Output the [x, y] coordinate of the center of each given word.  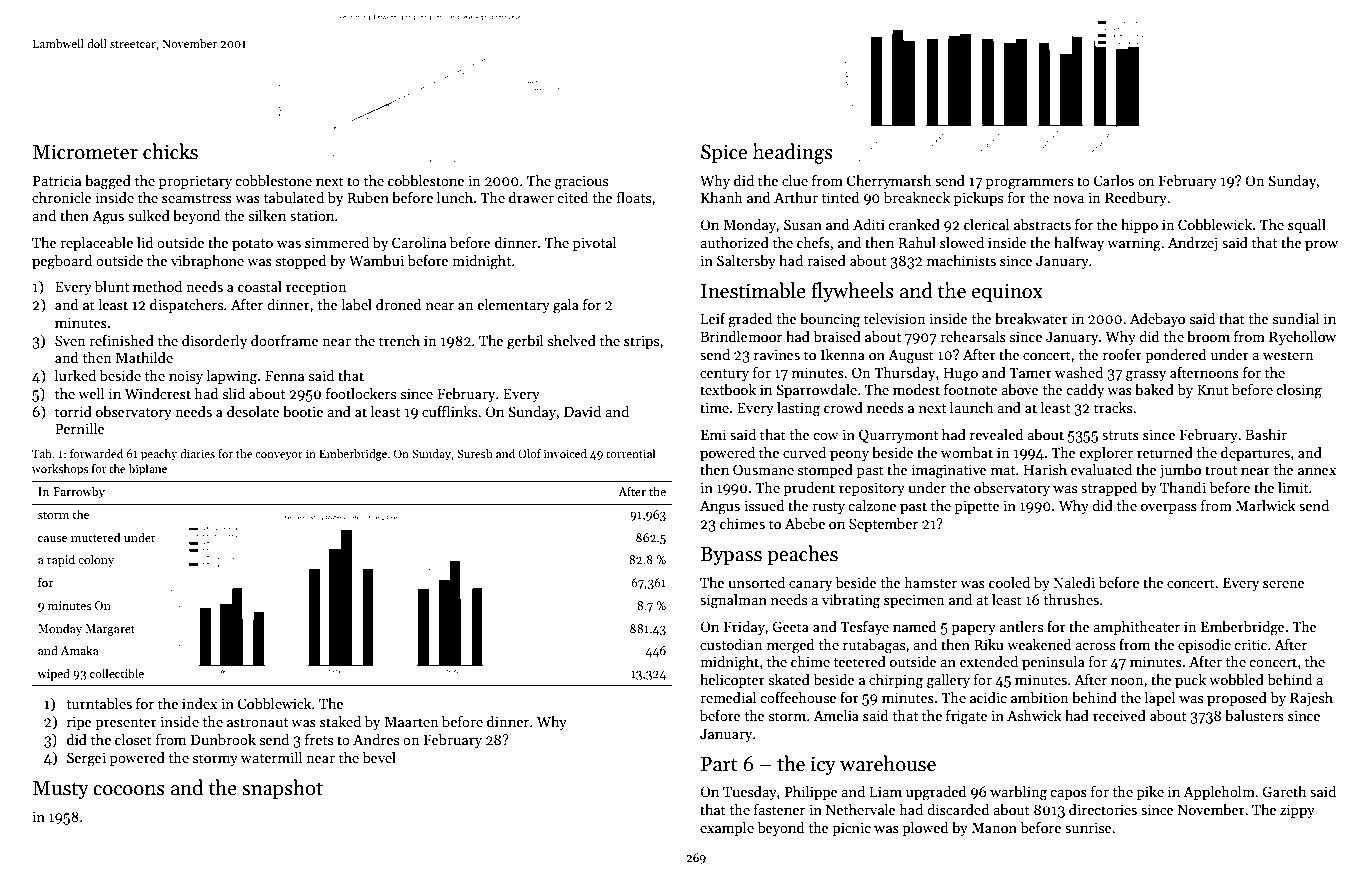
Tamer [1030, 372]
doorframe [285, 340]
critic [1250, 644]
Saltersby [746, 262]
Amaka [80, 650]
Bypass [731, 555]
